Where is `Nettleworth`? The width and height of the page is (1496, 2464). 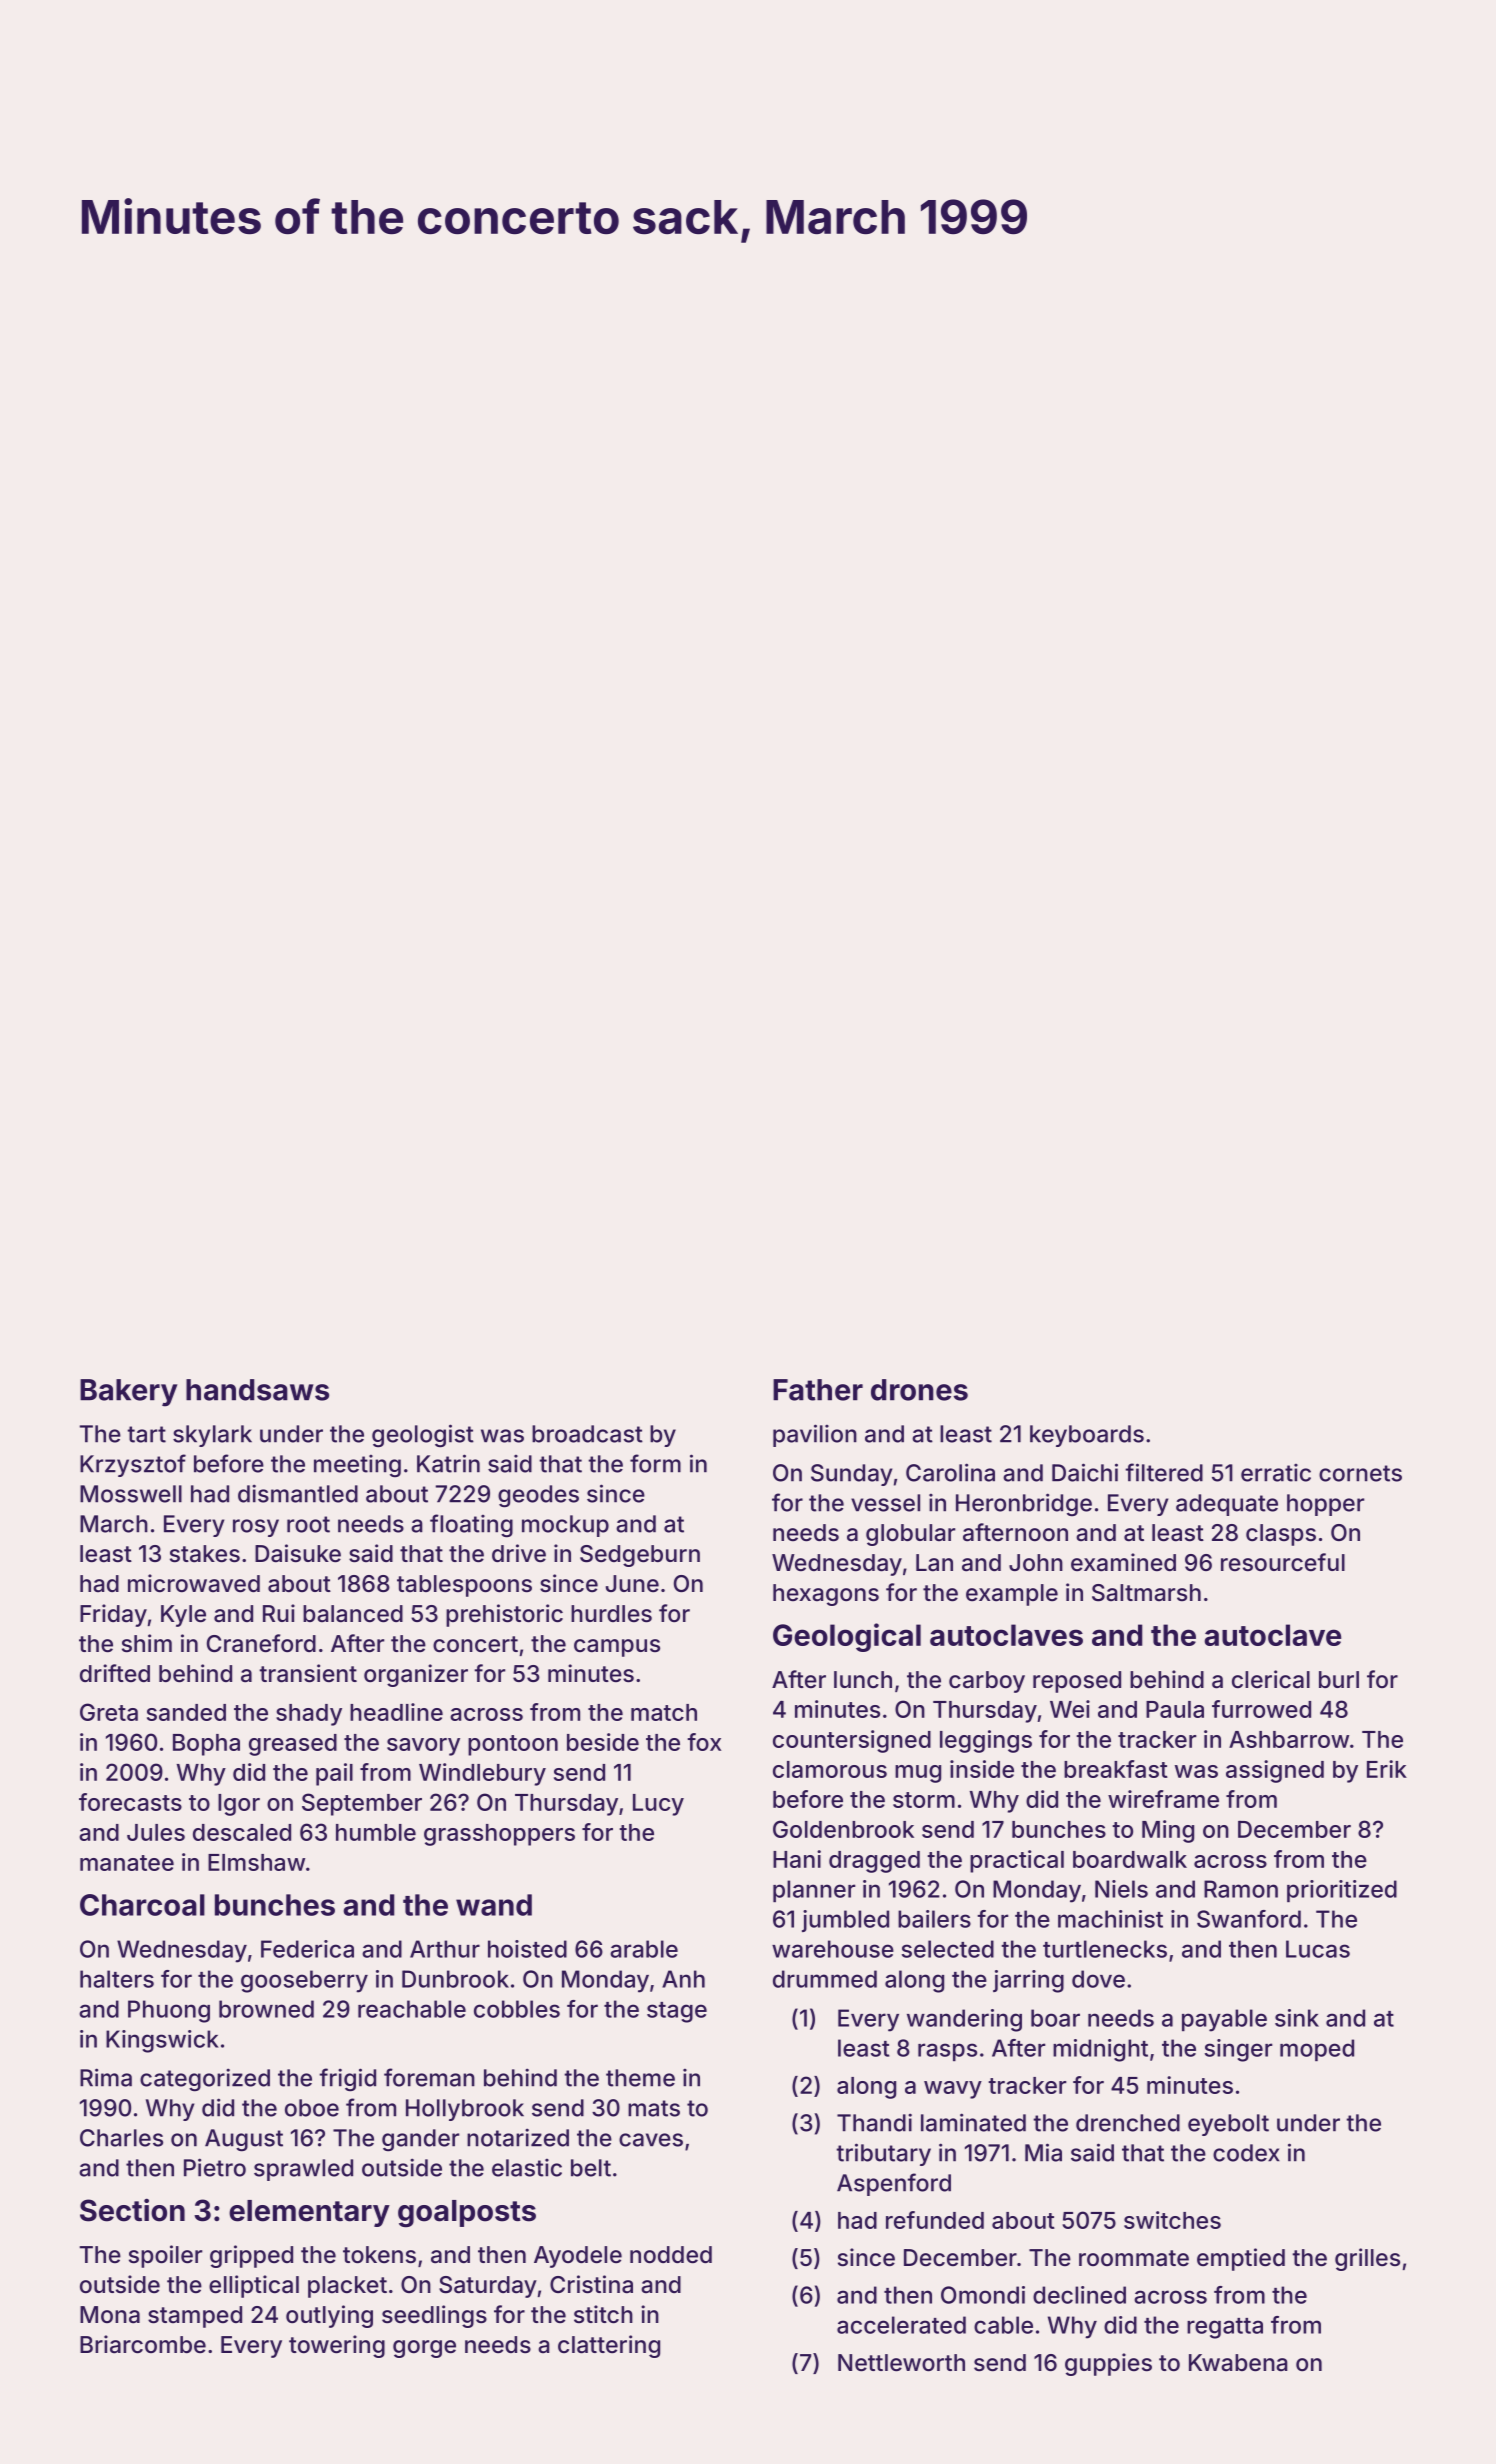 Nettleworth is located at coordinates (901, 2363).
